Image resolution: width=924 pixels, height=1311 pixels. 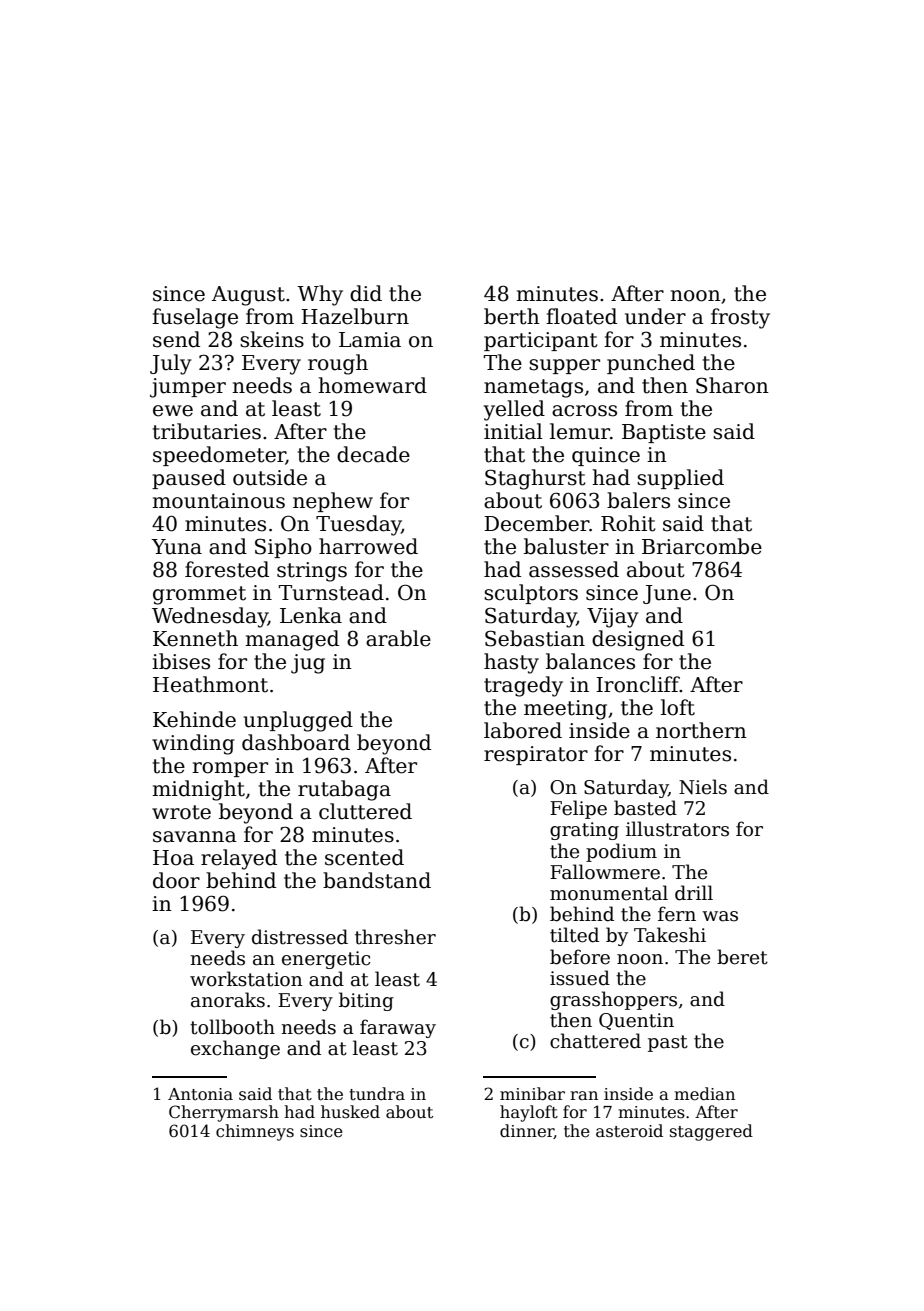 What do you see at coordinates (320, 295) in the page?
I see `Why` at bounding box center [320, 295].
